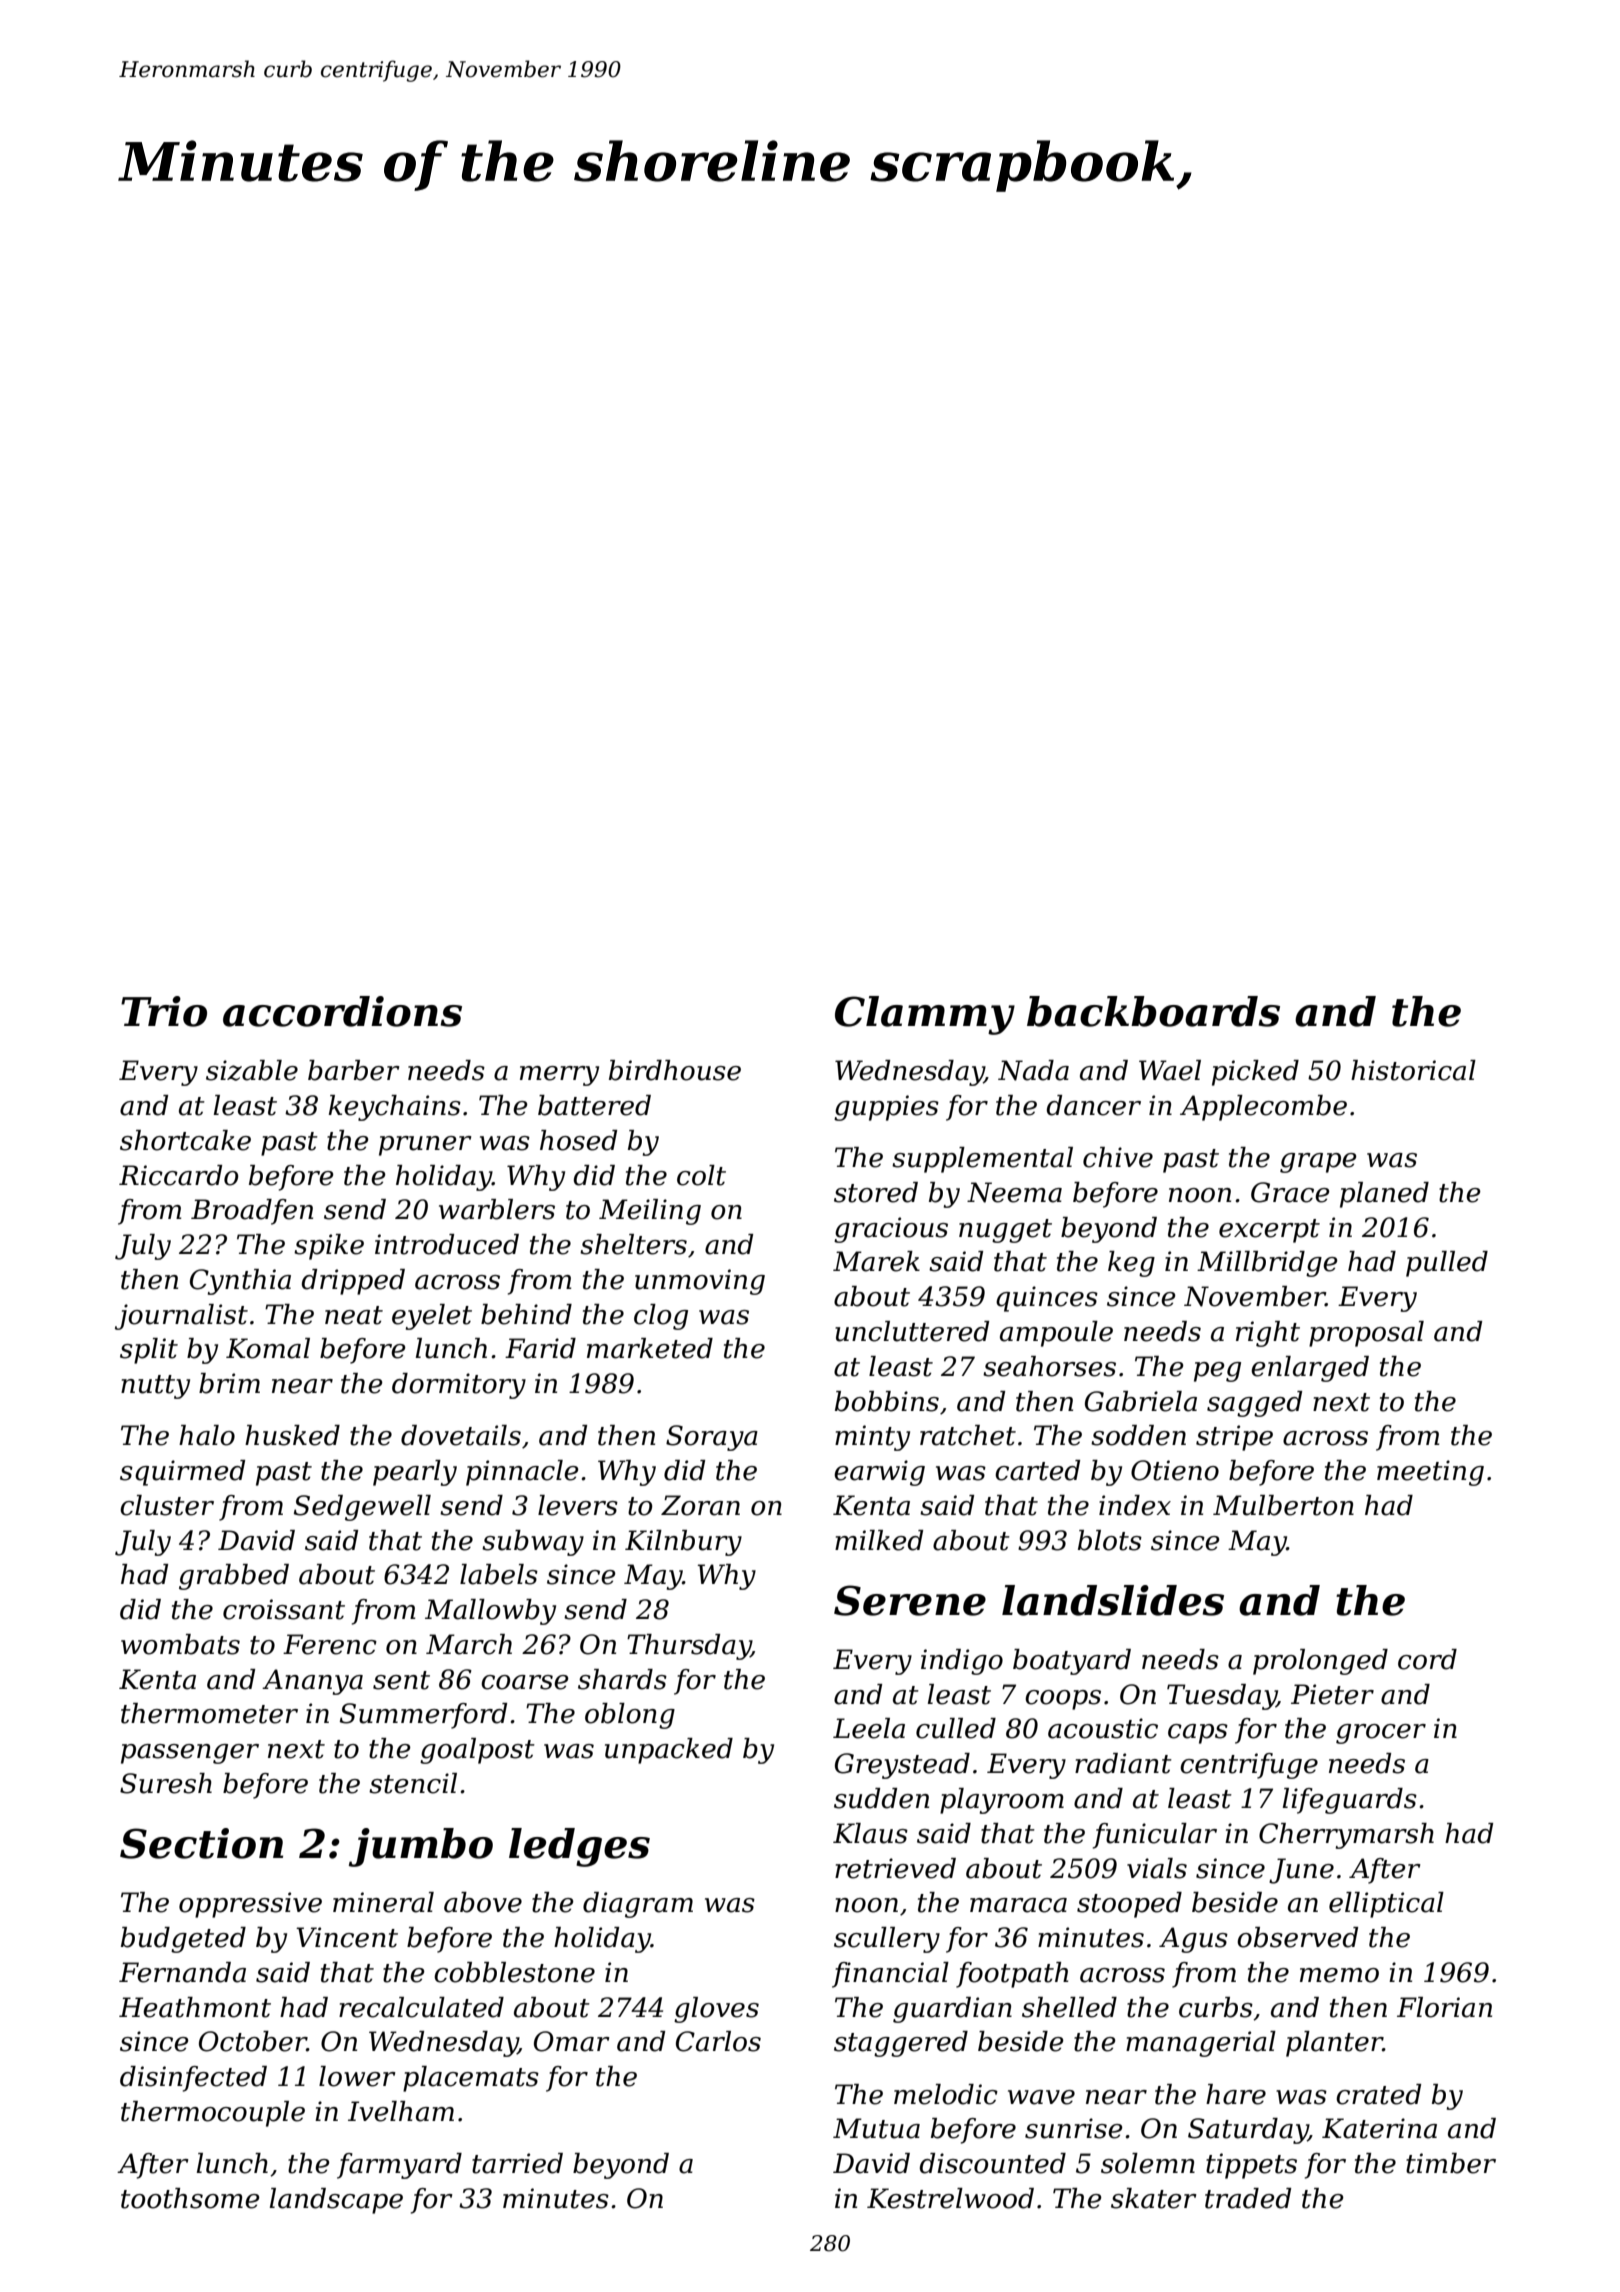 Image resolution: width=1620 pixels, height=2292 pixels. What do you see at coordinates (1153, 1011) in the page?
I see `backboards` at bounding box center [1153, 1011].
